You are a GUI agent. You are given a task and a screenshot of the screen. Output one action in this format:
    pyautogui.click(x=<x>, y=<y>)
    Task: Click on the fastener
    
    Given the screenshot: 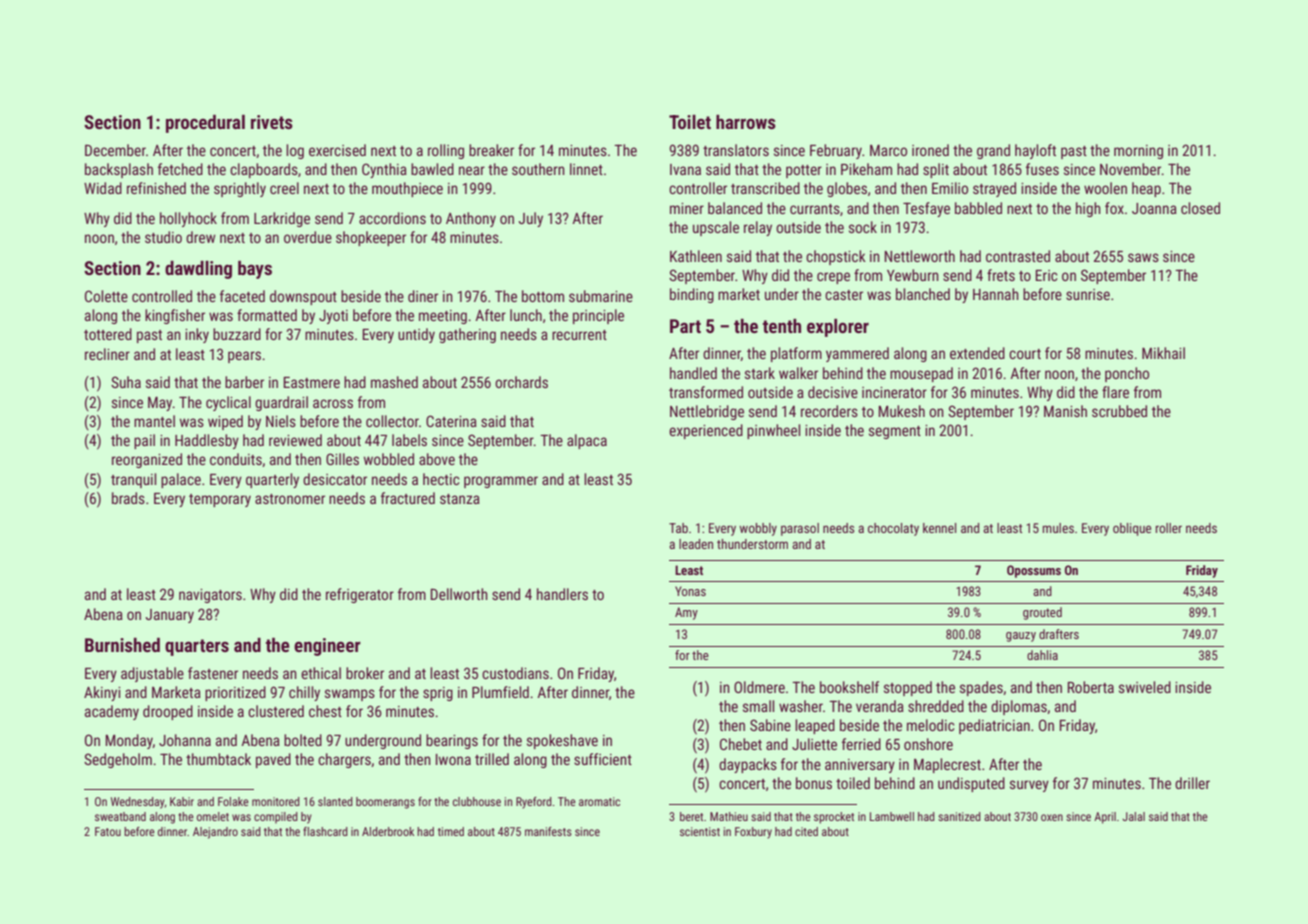 What is the action you would take?
    pyautogui.click(x=213, y=673)
